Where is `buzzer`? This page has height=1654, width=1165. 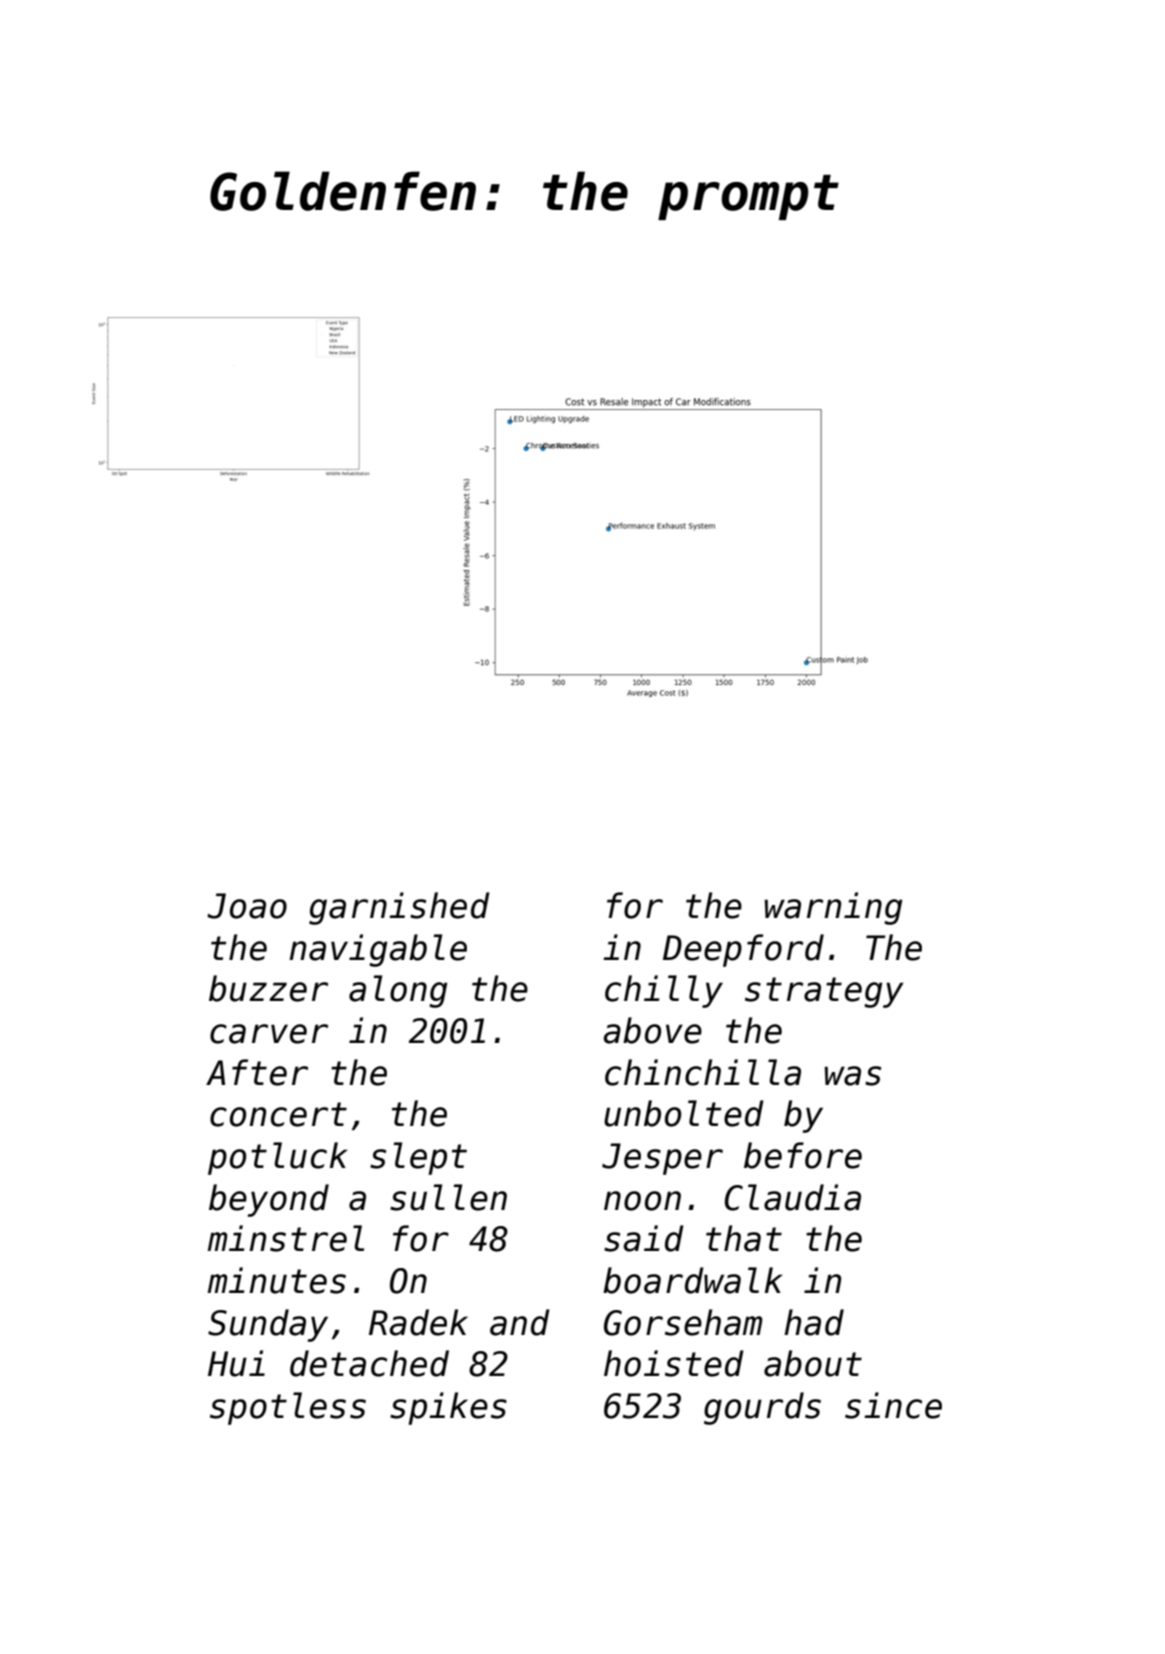 buzzer is located at coordinates (268, 988).
